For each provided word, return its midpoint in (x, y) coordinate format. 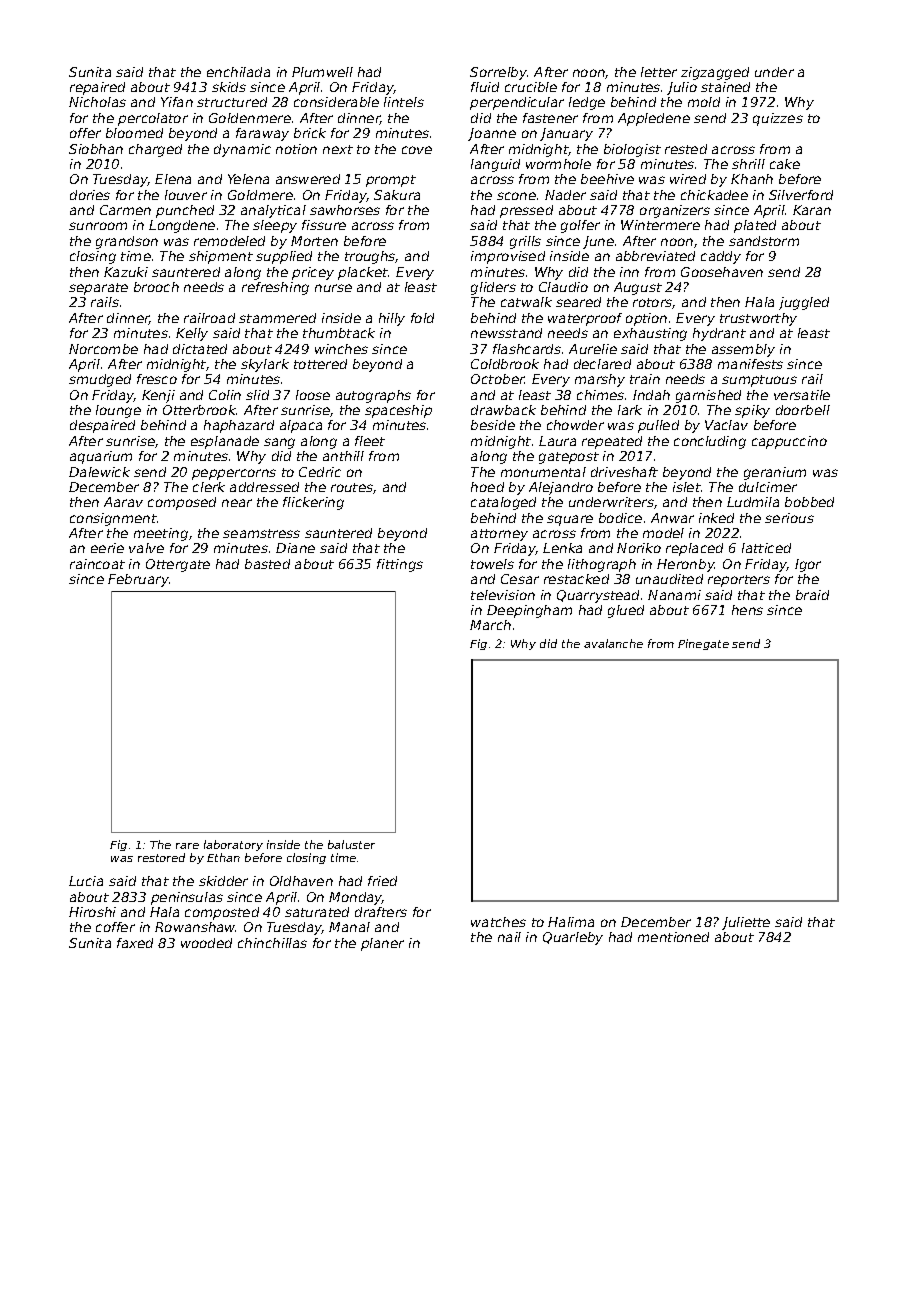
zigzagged (715, 73)
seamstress (261, 533)
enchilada (238, 72)
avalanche (613, 643)
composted (222, 913)
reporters (739, 581)
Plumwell (322, 72)
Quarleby (573, 938)
